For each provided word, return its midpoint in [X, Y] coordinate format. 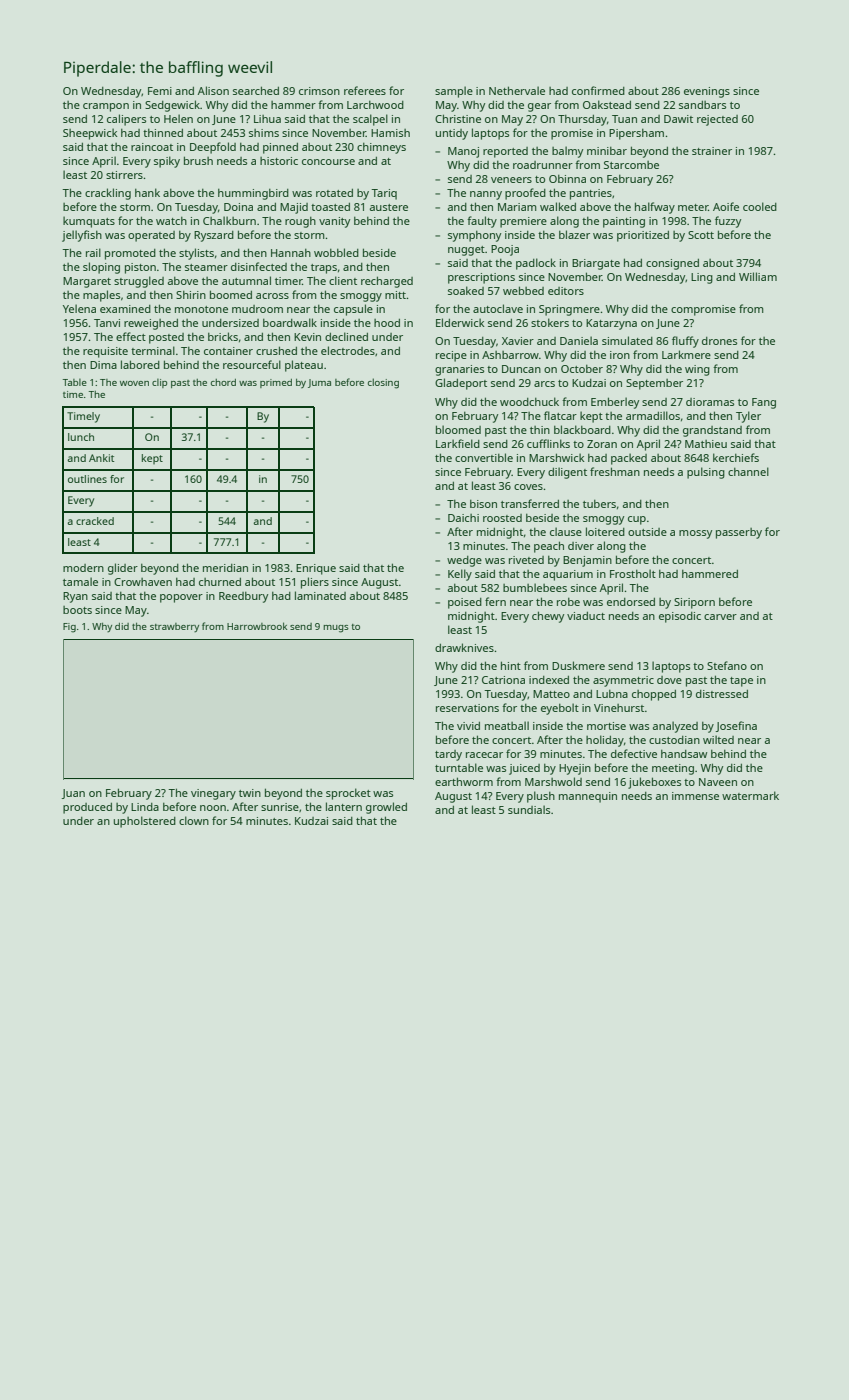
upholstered [145, 822]
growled [386, 808]
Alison [213, 90]
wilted [718, 739]
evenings [707, 92]
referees [365, 90]
